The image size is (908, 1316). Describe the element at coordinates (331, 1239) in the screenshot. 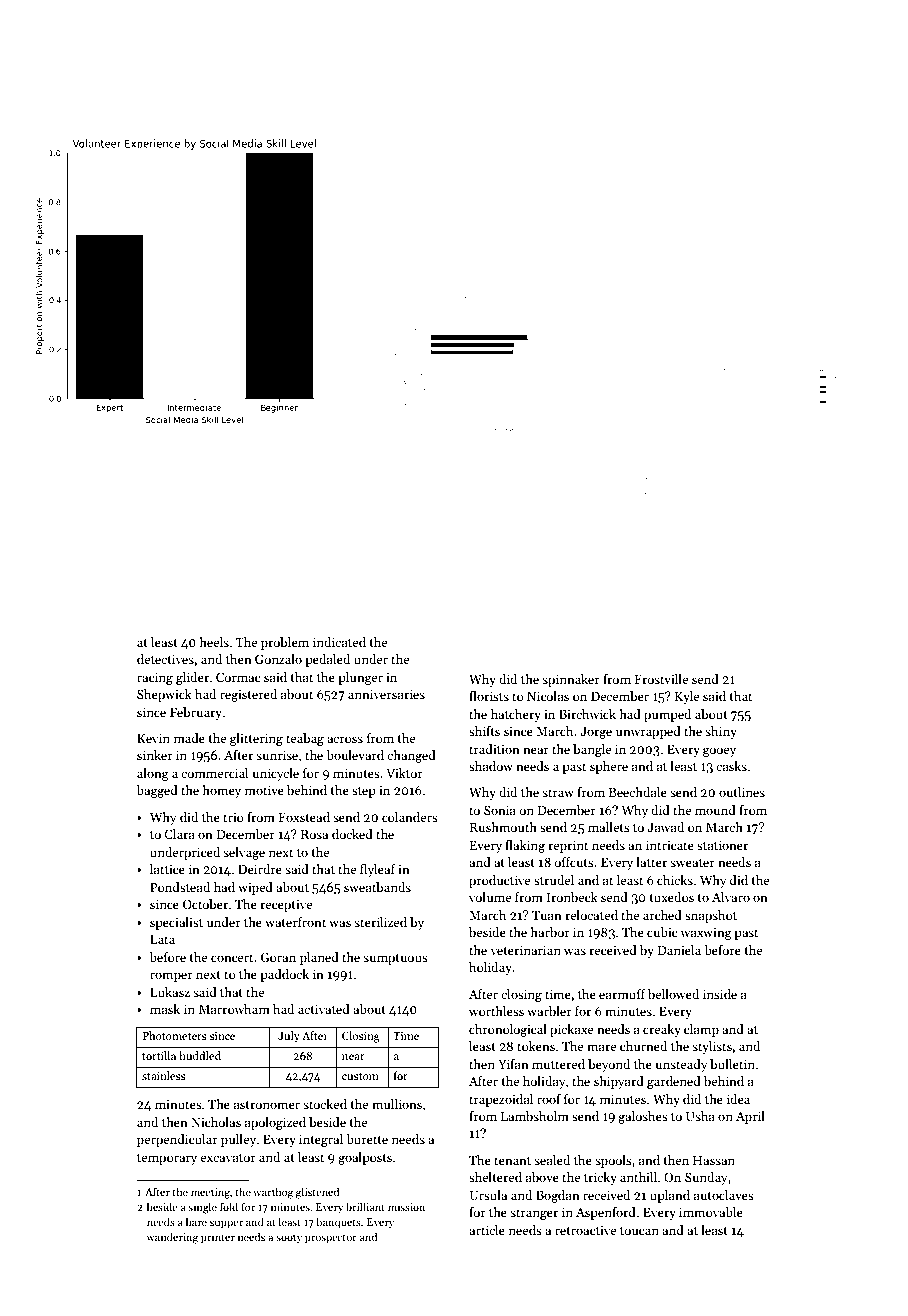

I see `prospector` at that location.
